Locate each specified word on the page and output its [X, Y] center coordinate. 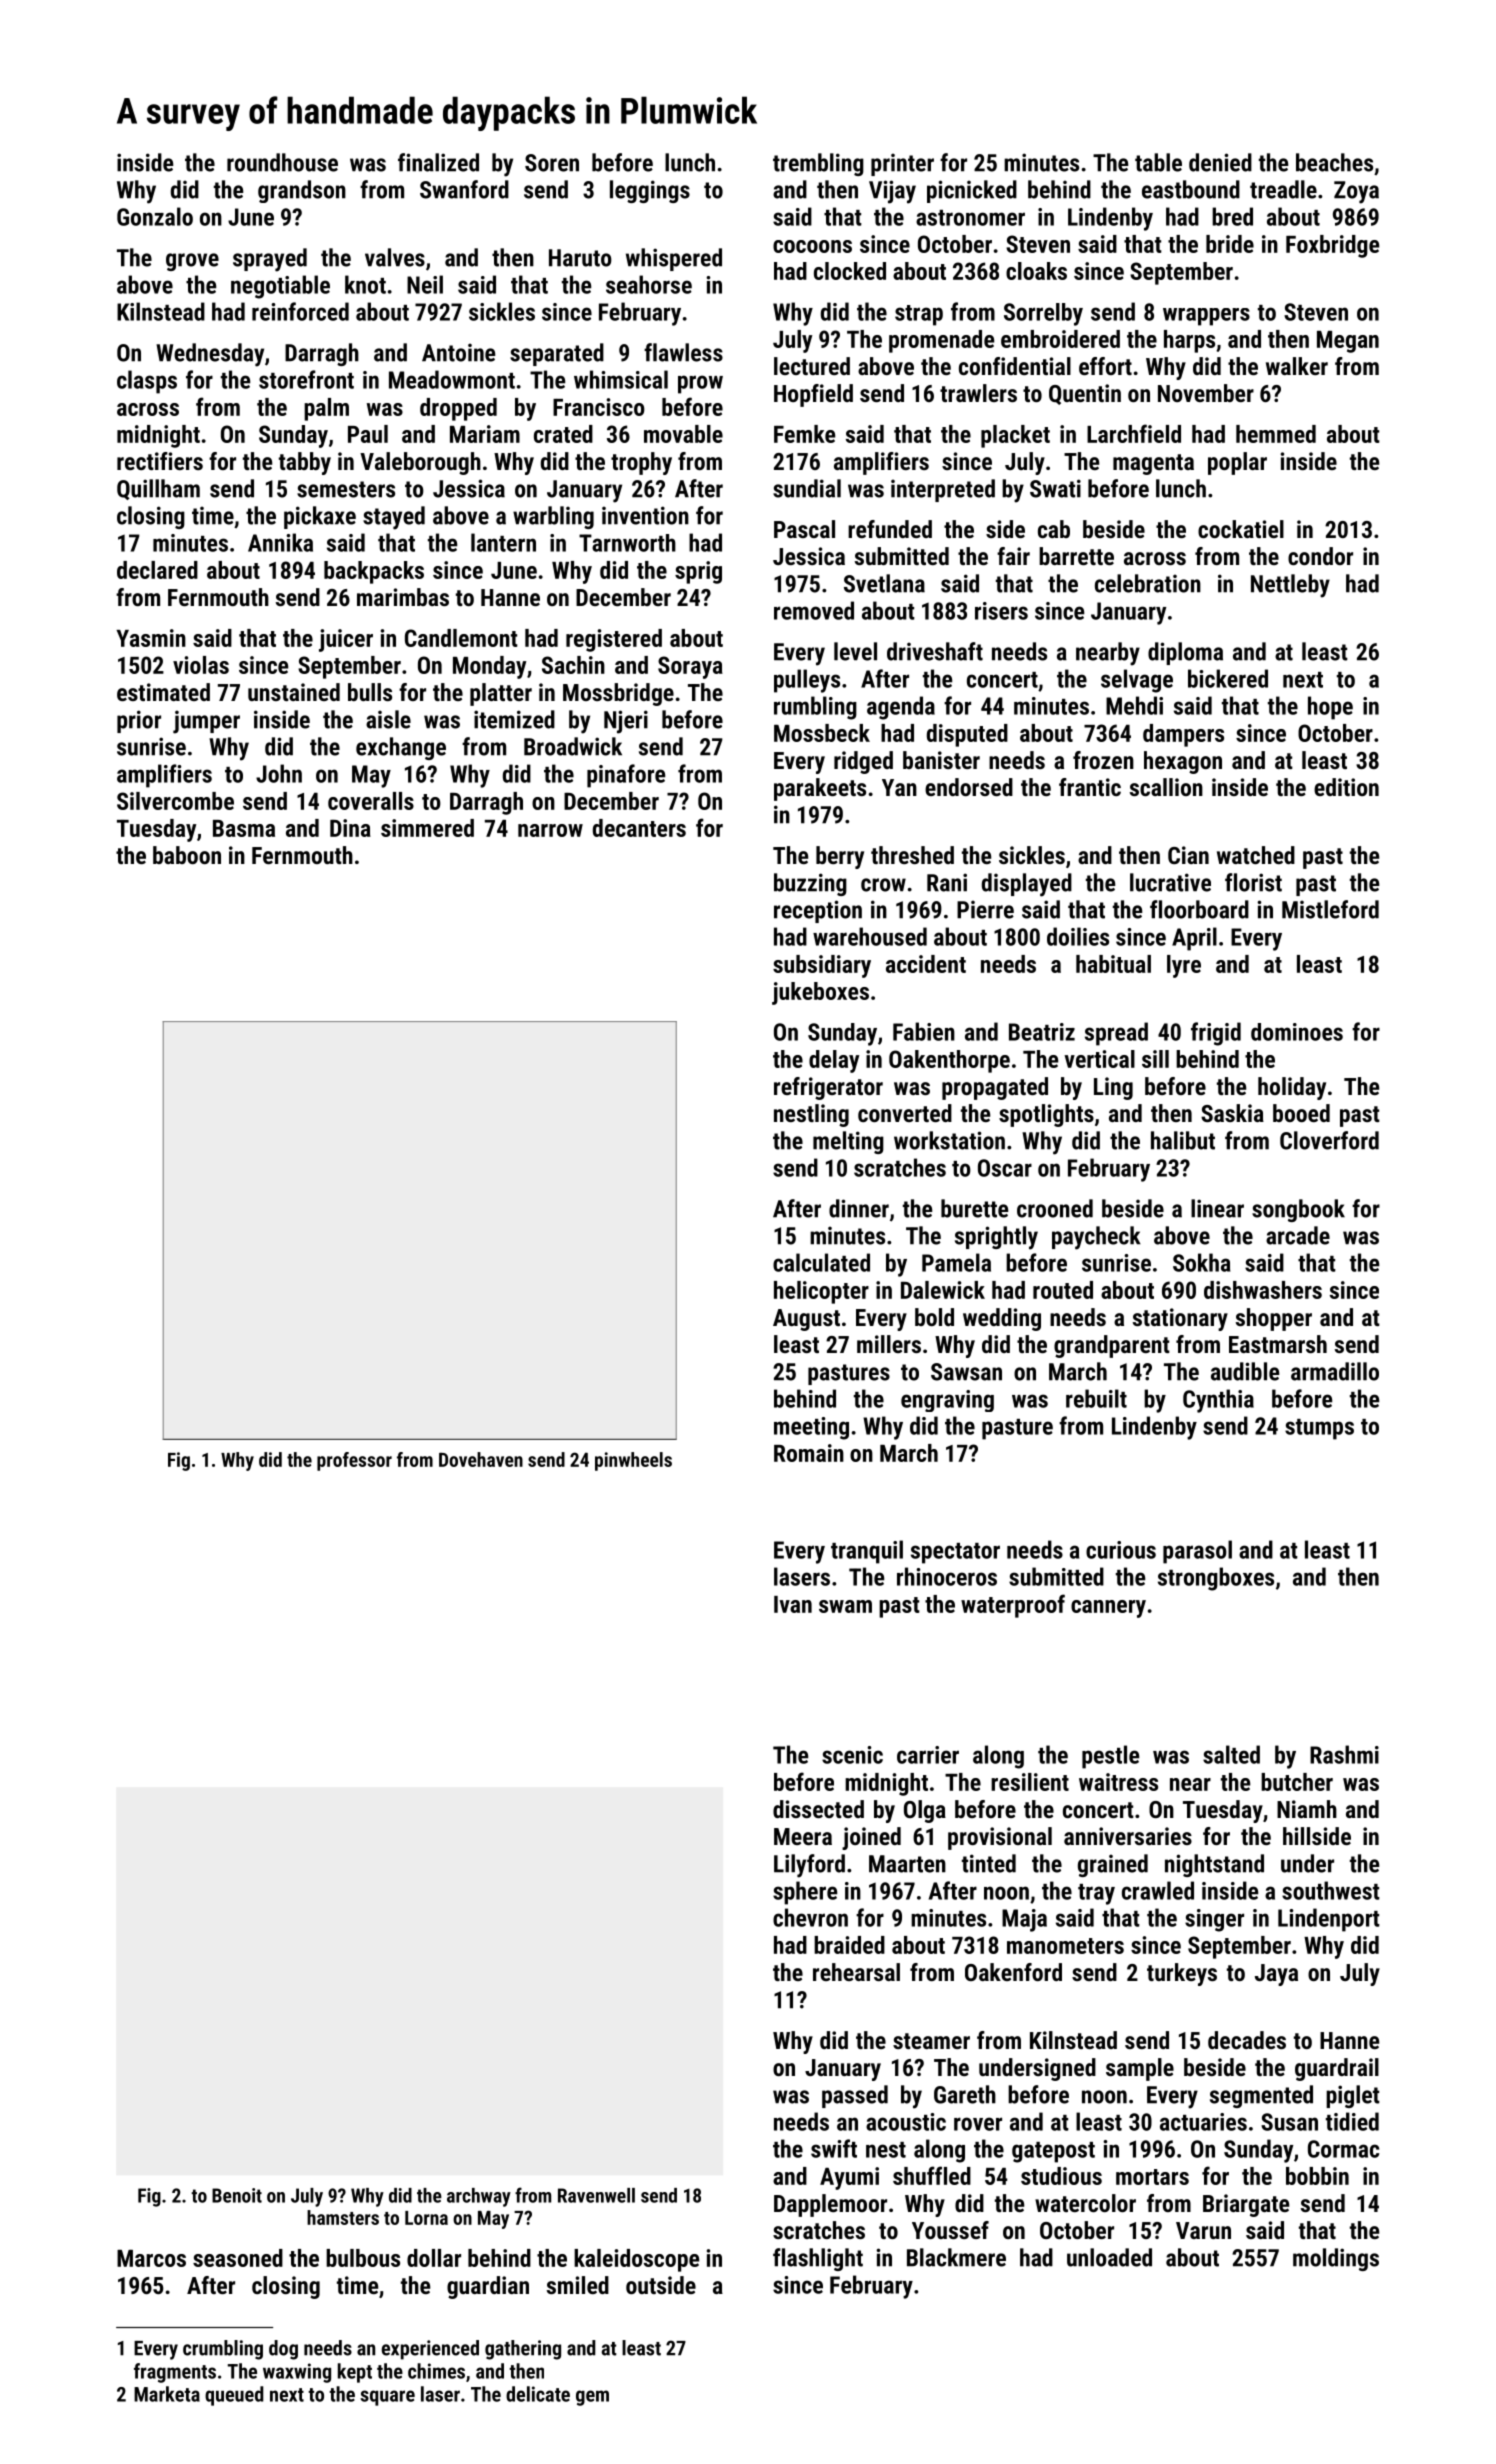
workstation [949, 1140]
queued [234, 2396]
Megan [1348, 341]
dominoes [1297, 1032]
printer [902, 164]
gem [592, 2398]
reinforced [300, 311]
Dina [350, 828]
